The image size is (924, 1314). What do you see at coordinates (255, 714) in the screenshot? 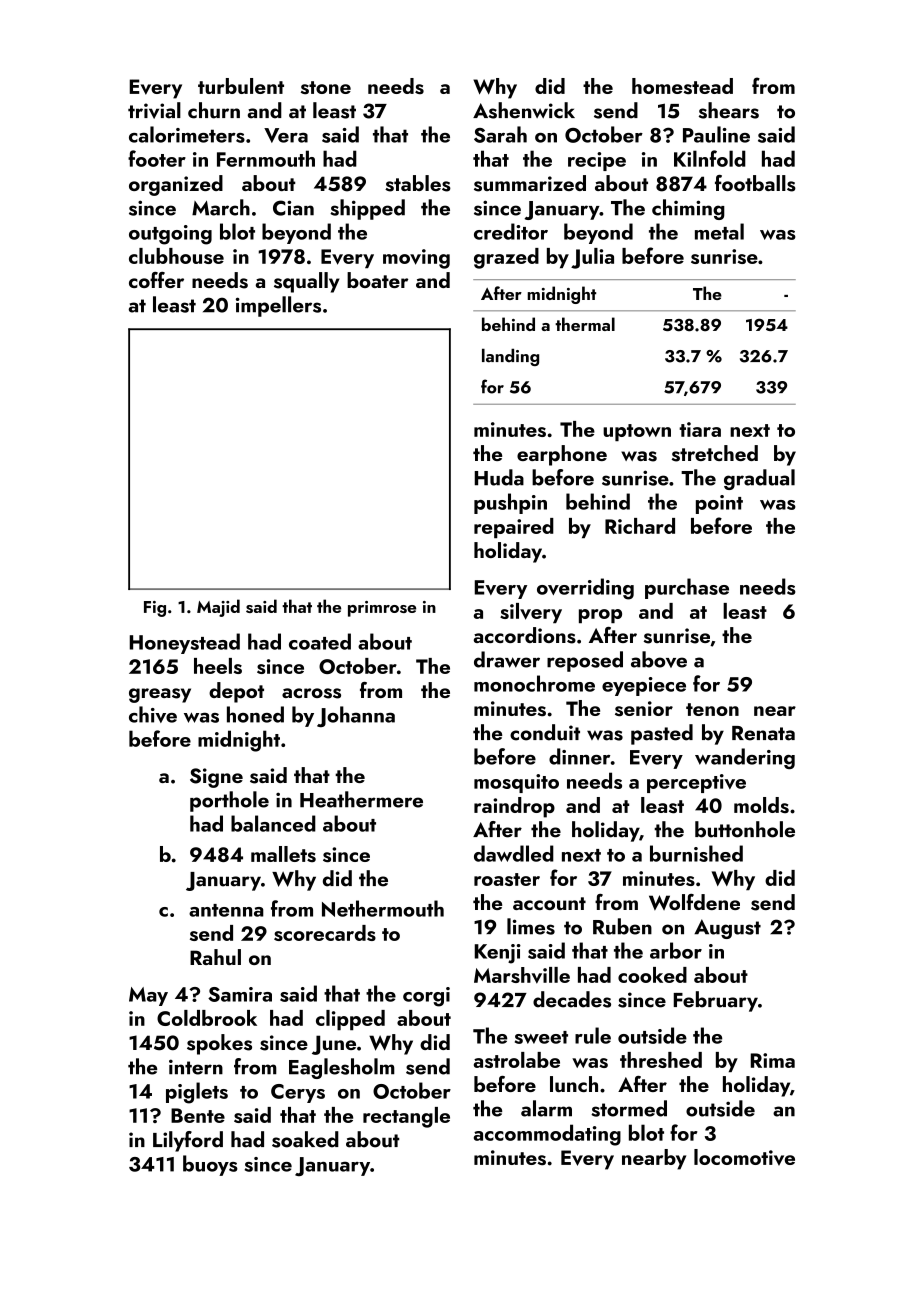
I see `honed` at bounding box center [255, 714].
